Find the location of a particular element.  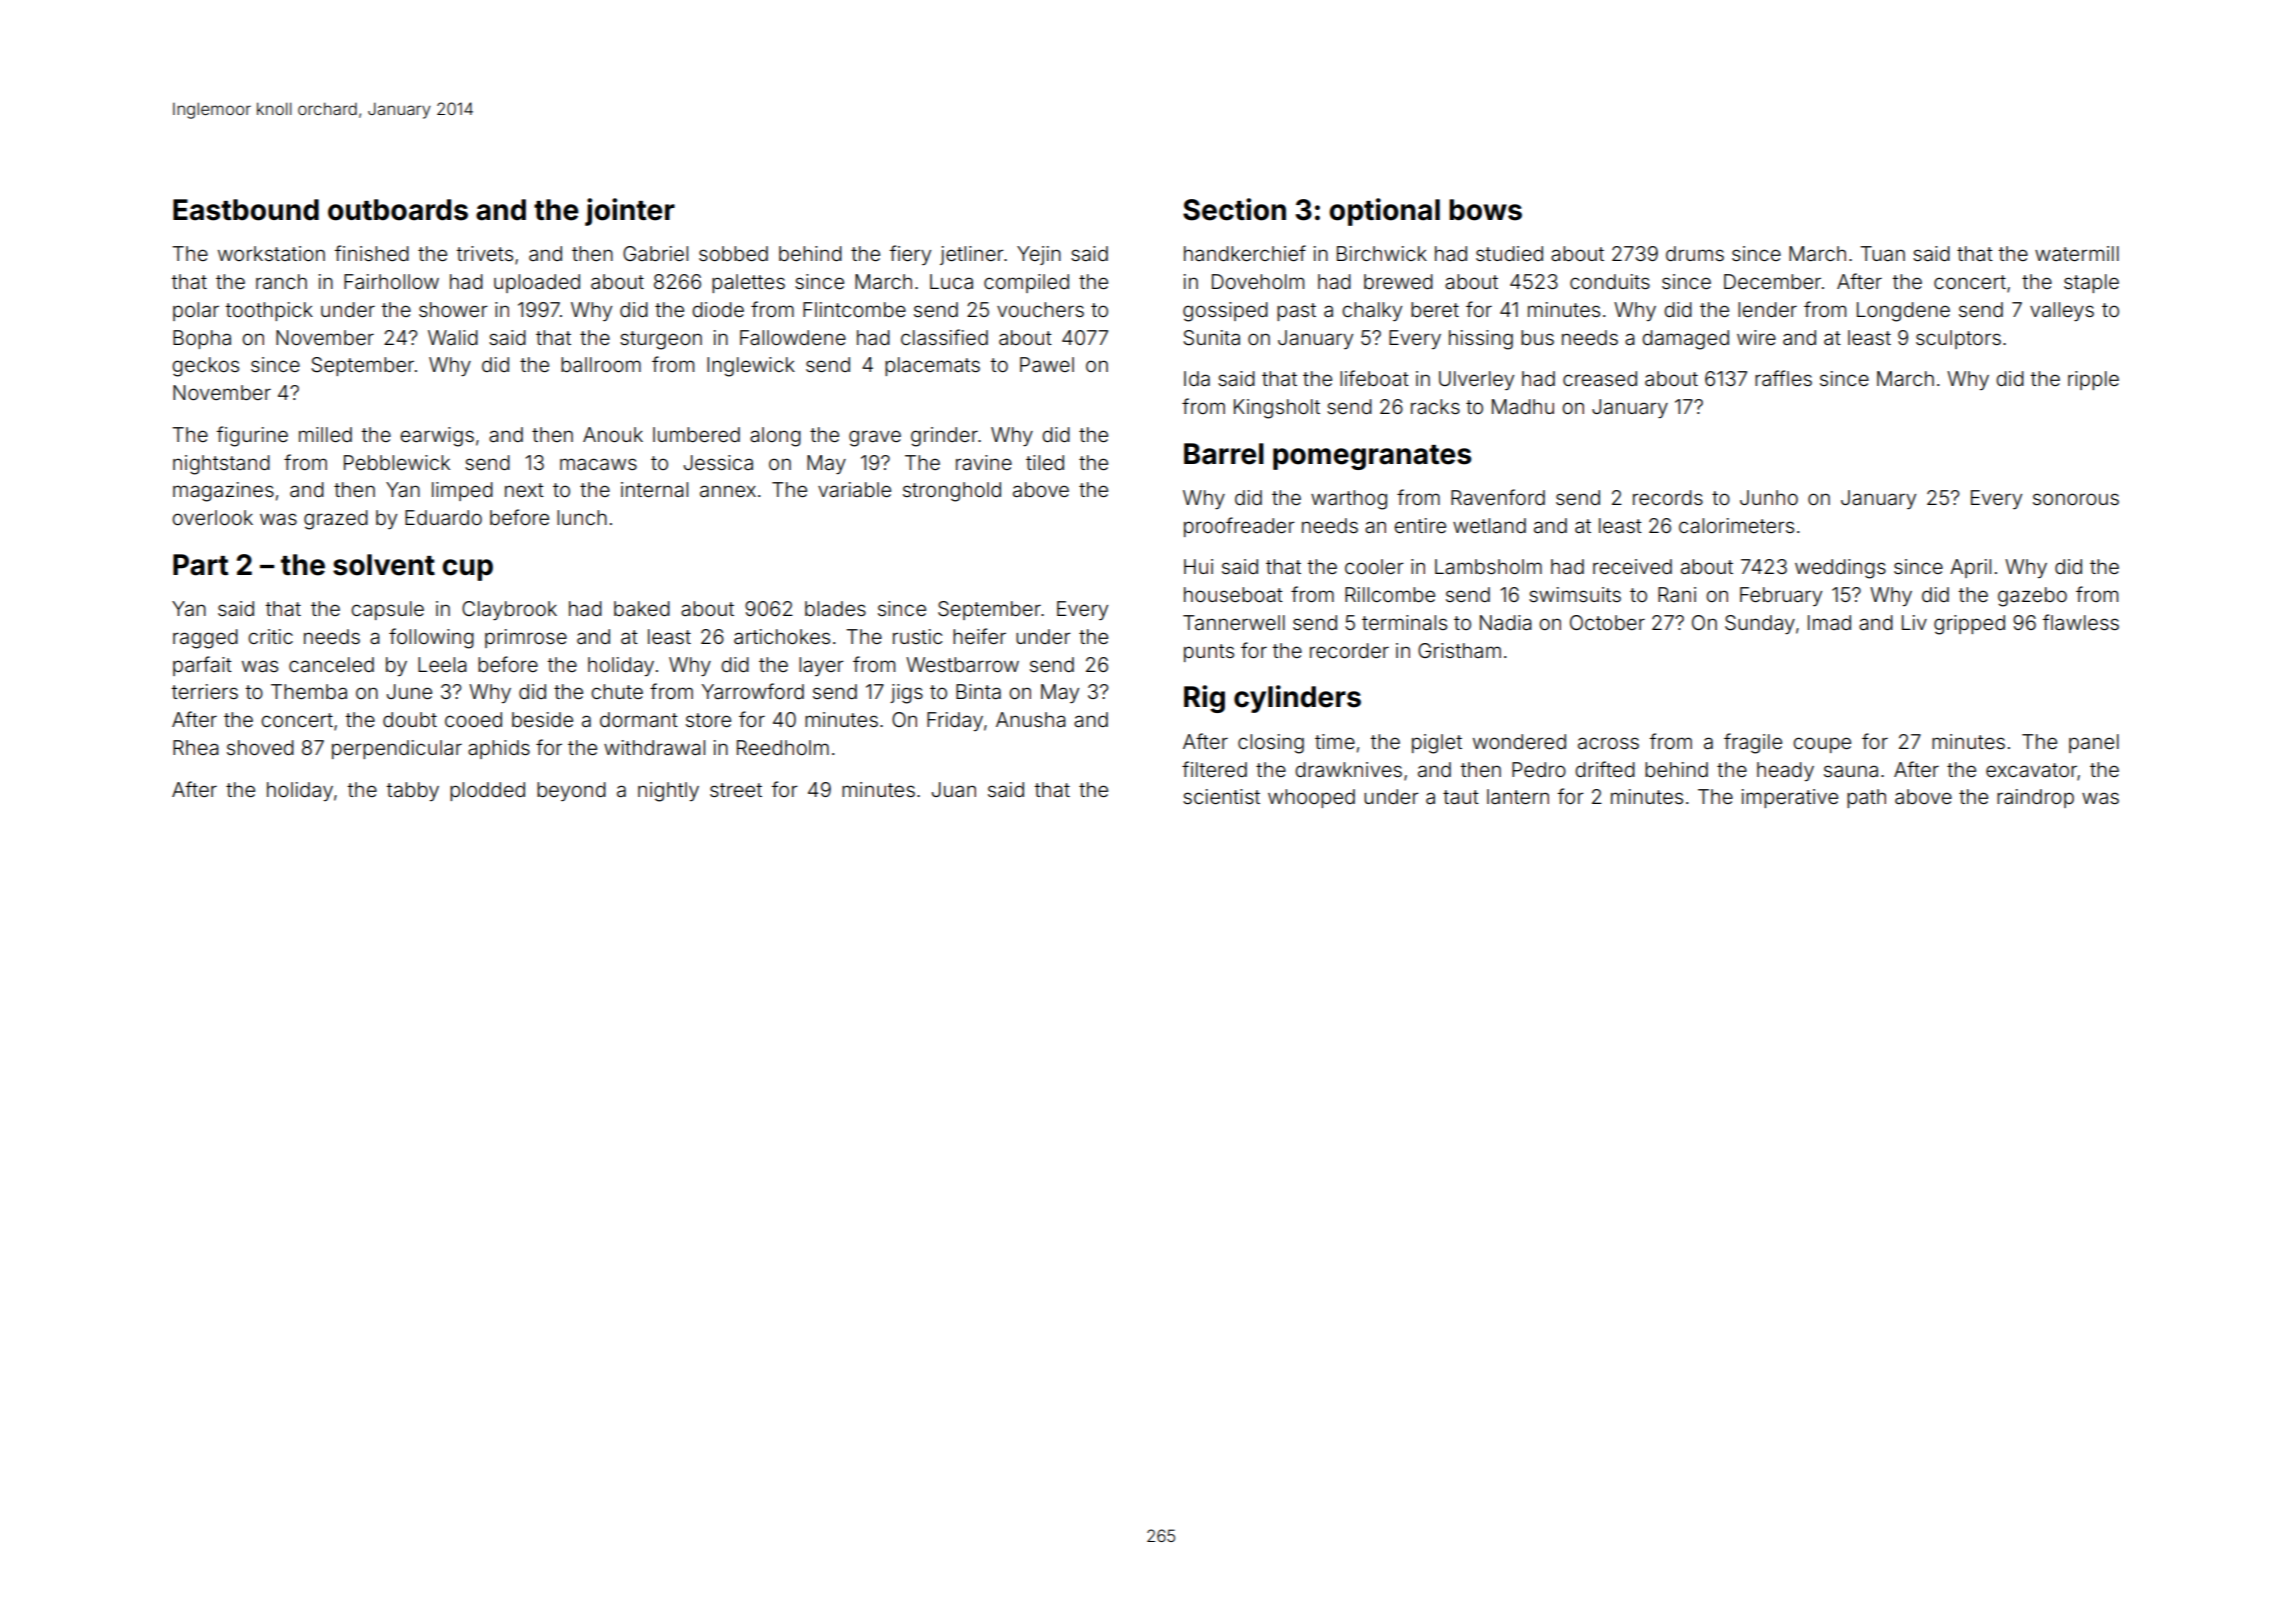

placemats is located at coordinates (932, 366).
